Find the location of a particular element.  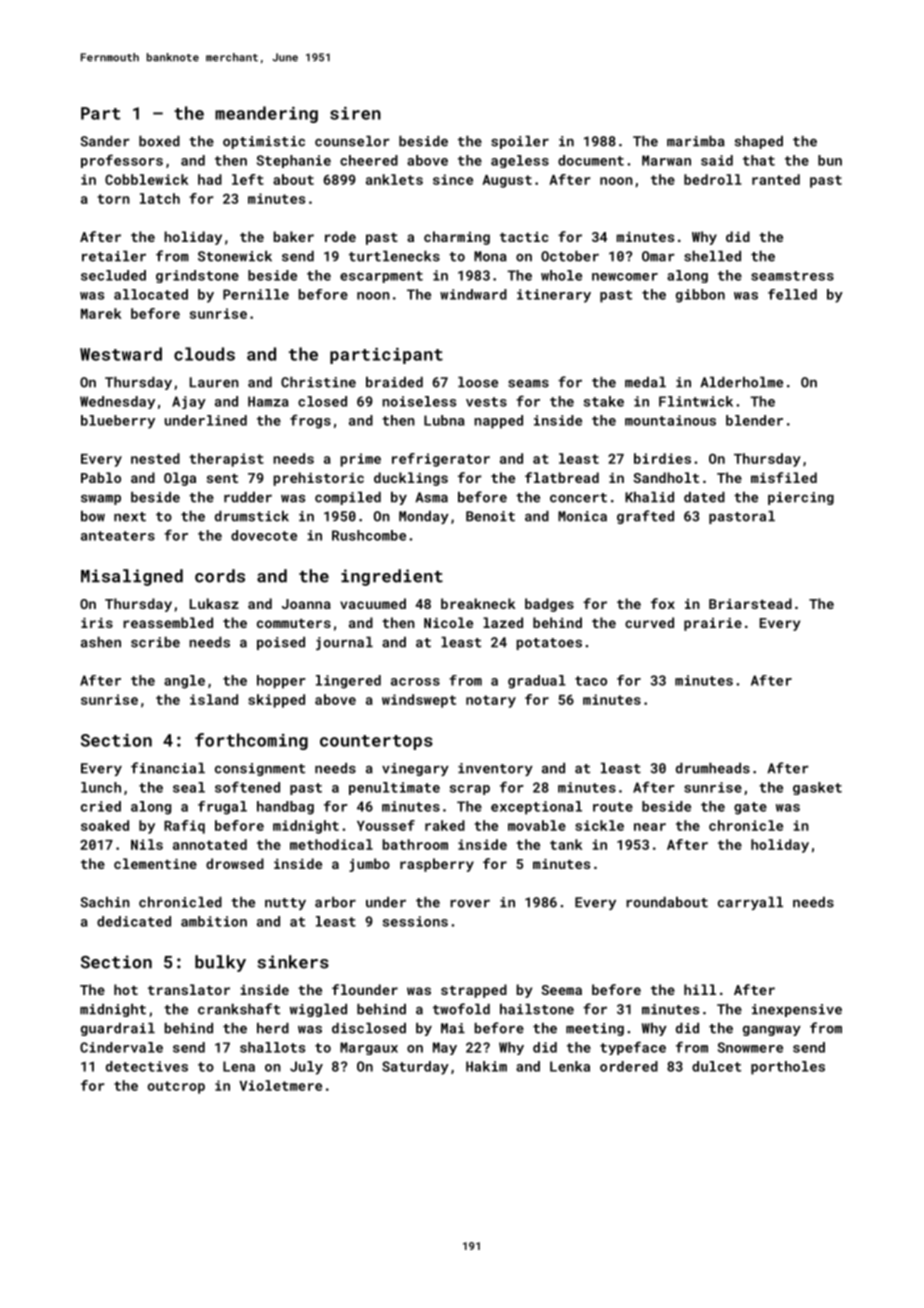

rover is located at coordinates (470, 903).
